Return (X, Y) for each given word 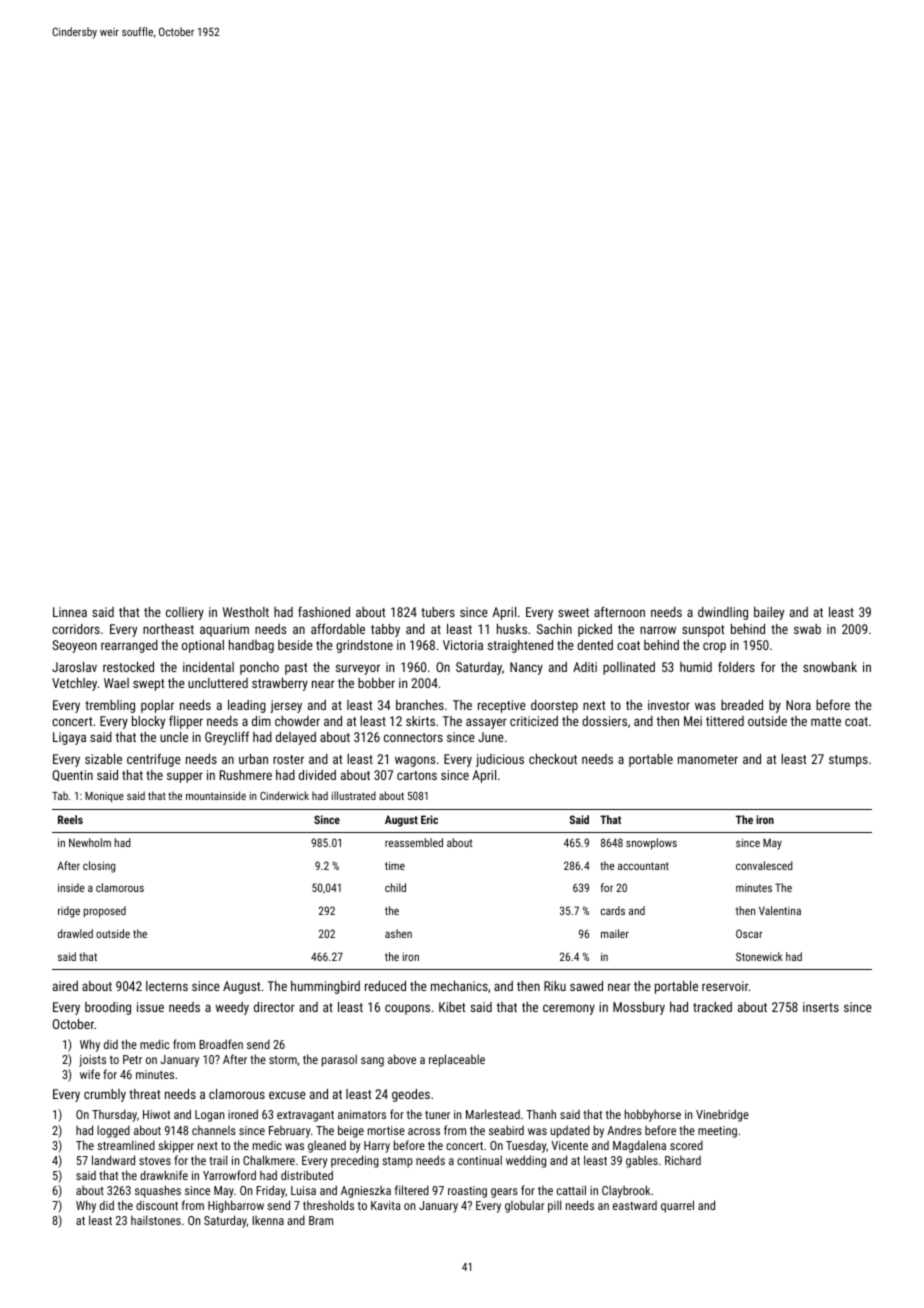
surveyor (358, 669)
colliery (185, 613)
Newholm (90, 842)
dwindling (723, 613)
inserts (821, 1007)
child (395, 887)
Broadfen (221, 1044)
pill (554, 1206)
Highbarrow (236, 1206)
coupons (407, 1009)
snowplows (651, 844)
